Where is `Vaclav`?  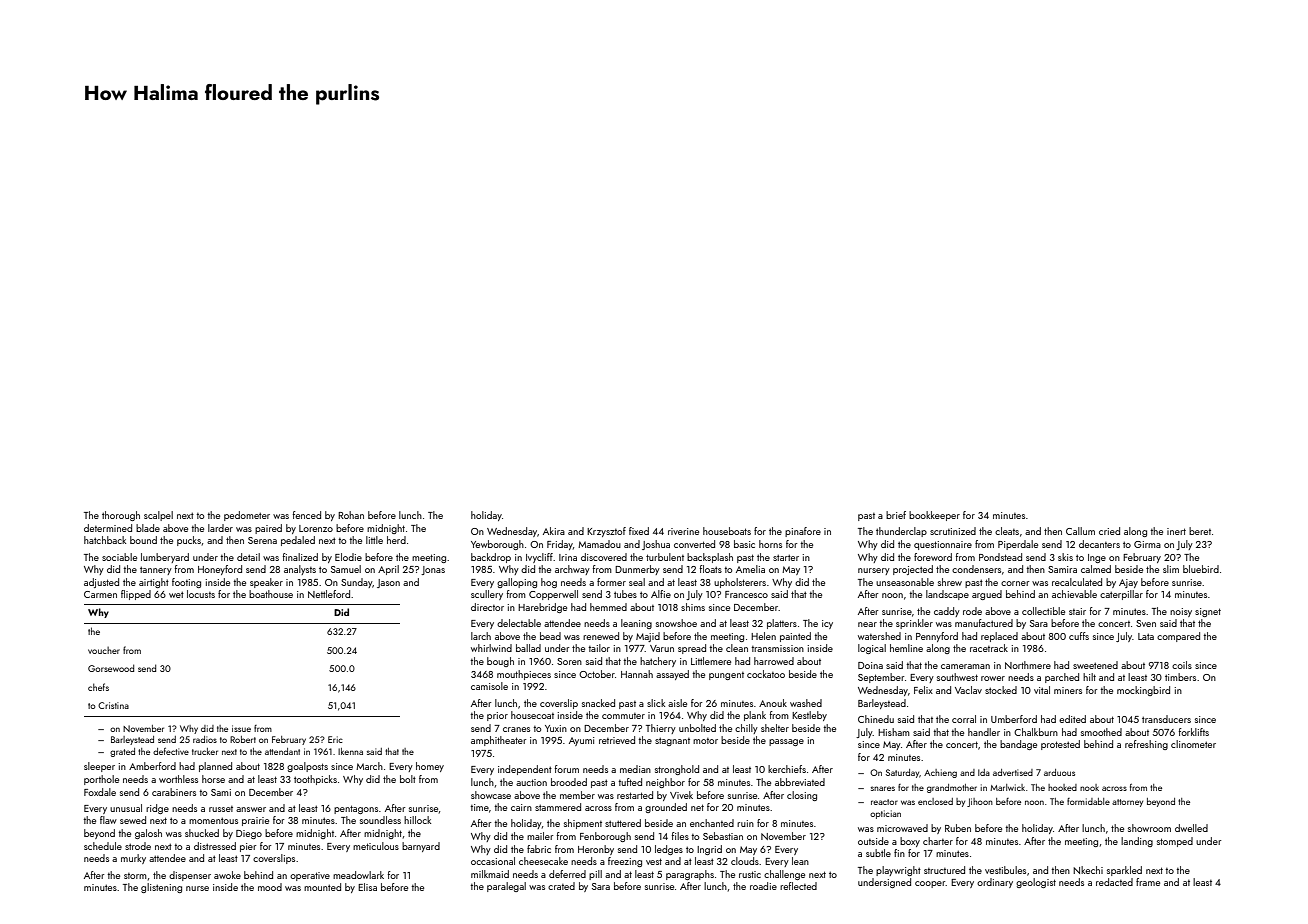
Vaclav is located at coordinates (968, 690).
